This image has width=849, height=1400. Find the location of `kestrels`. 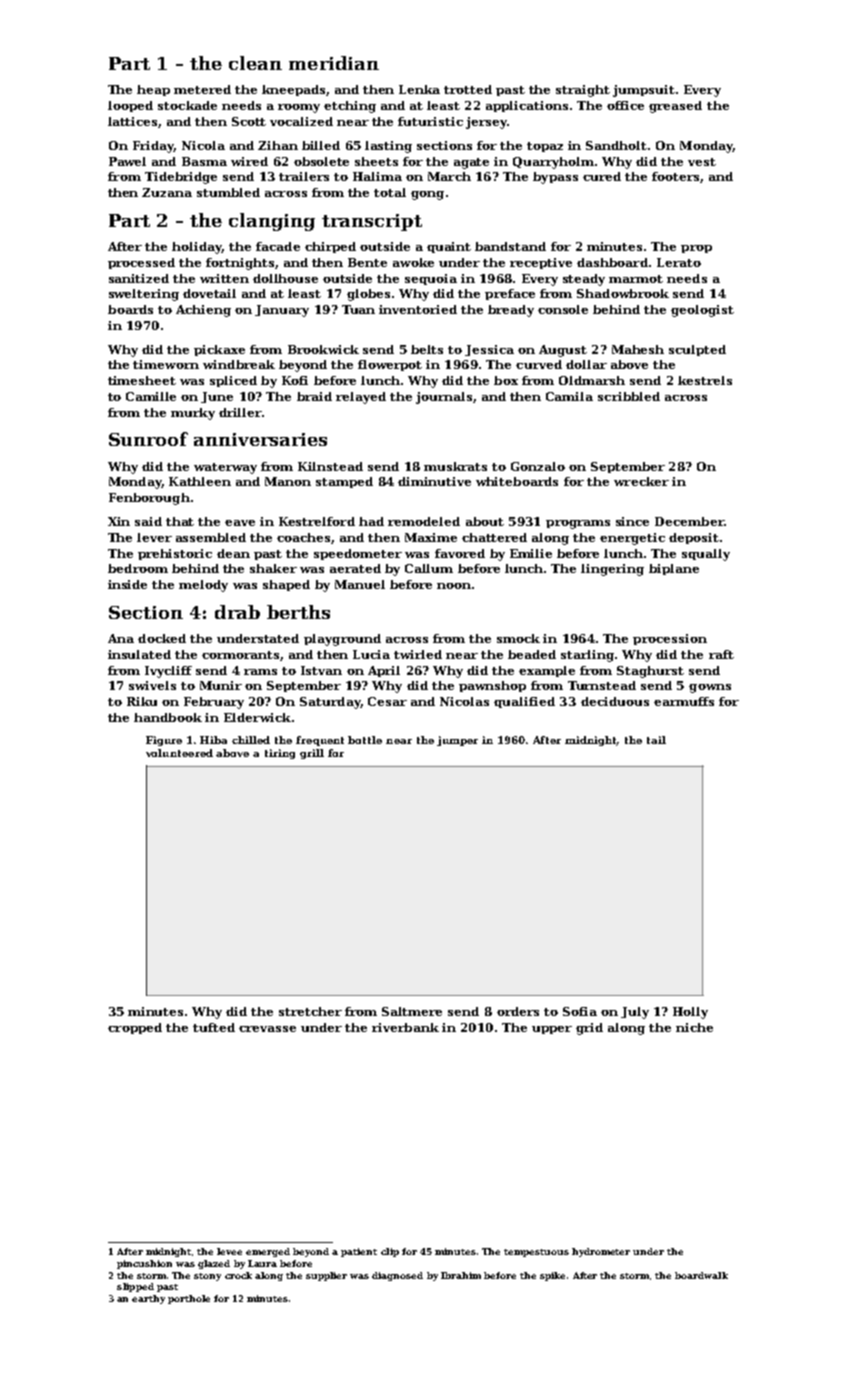

kestrels is located at coordinates (705, 380).
